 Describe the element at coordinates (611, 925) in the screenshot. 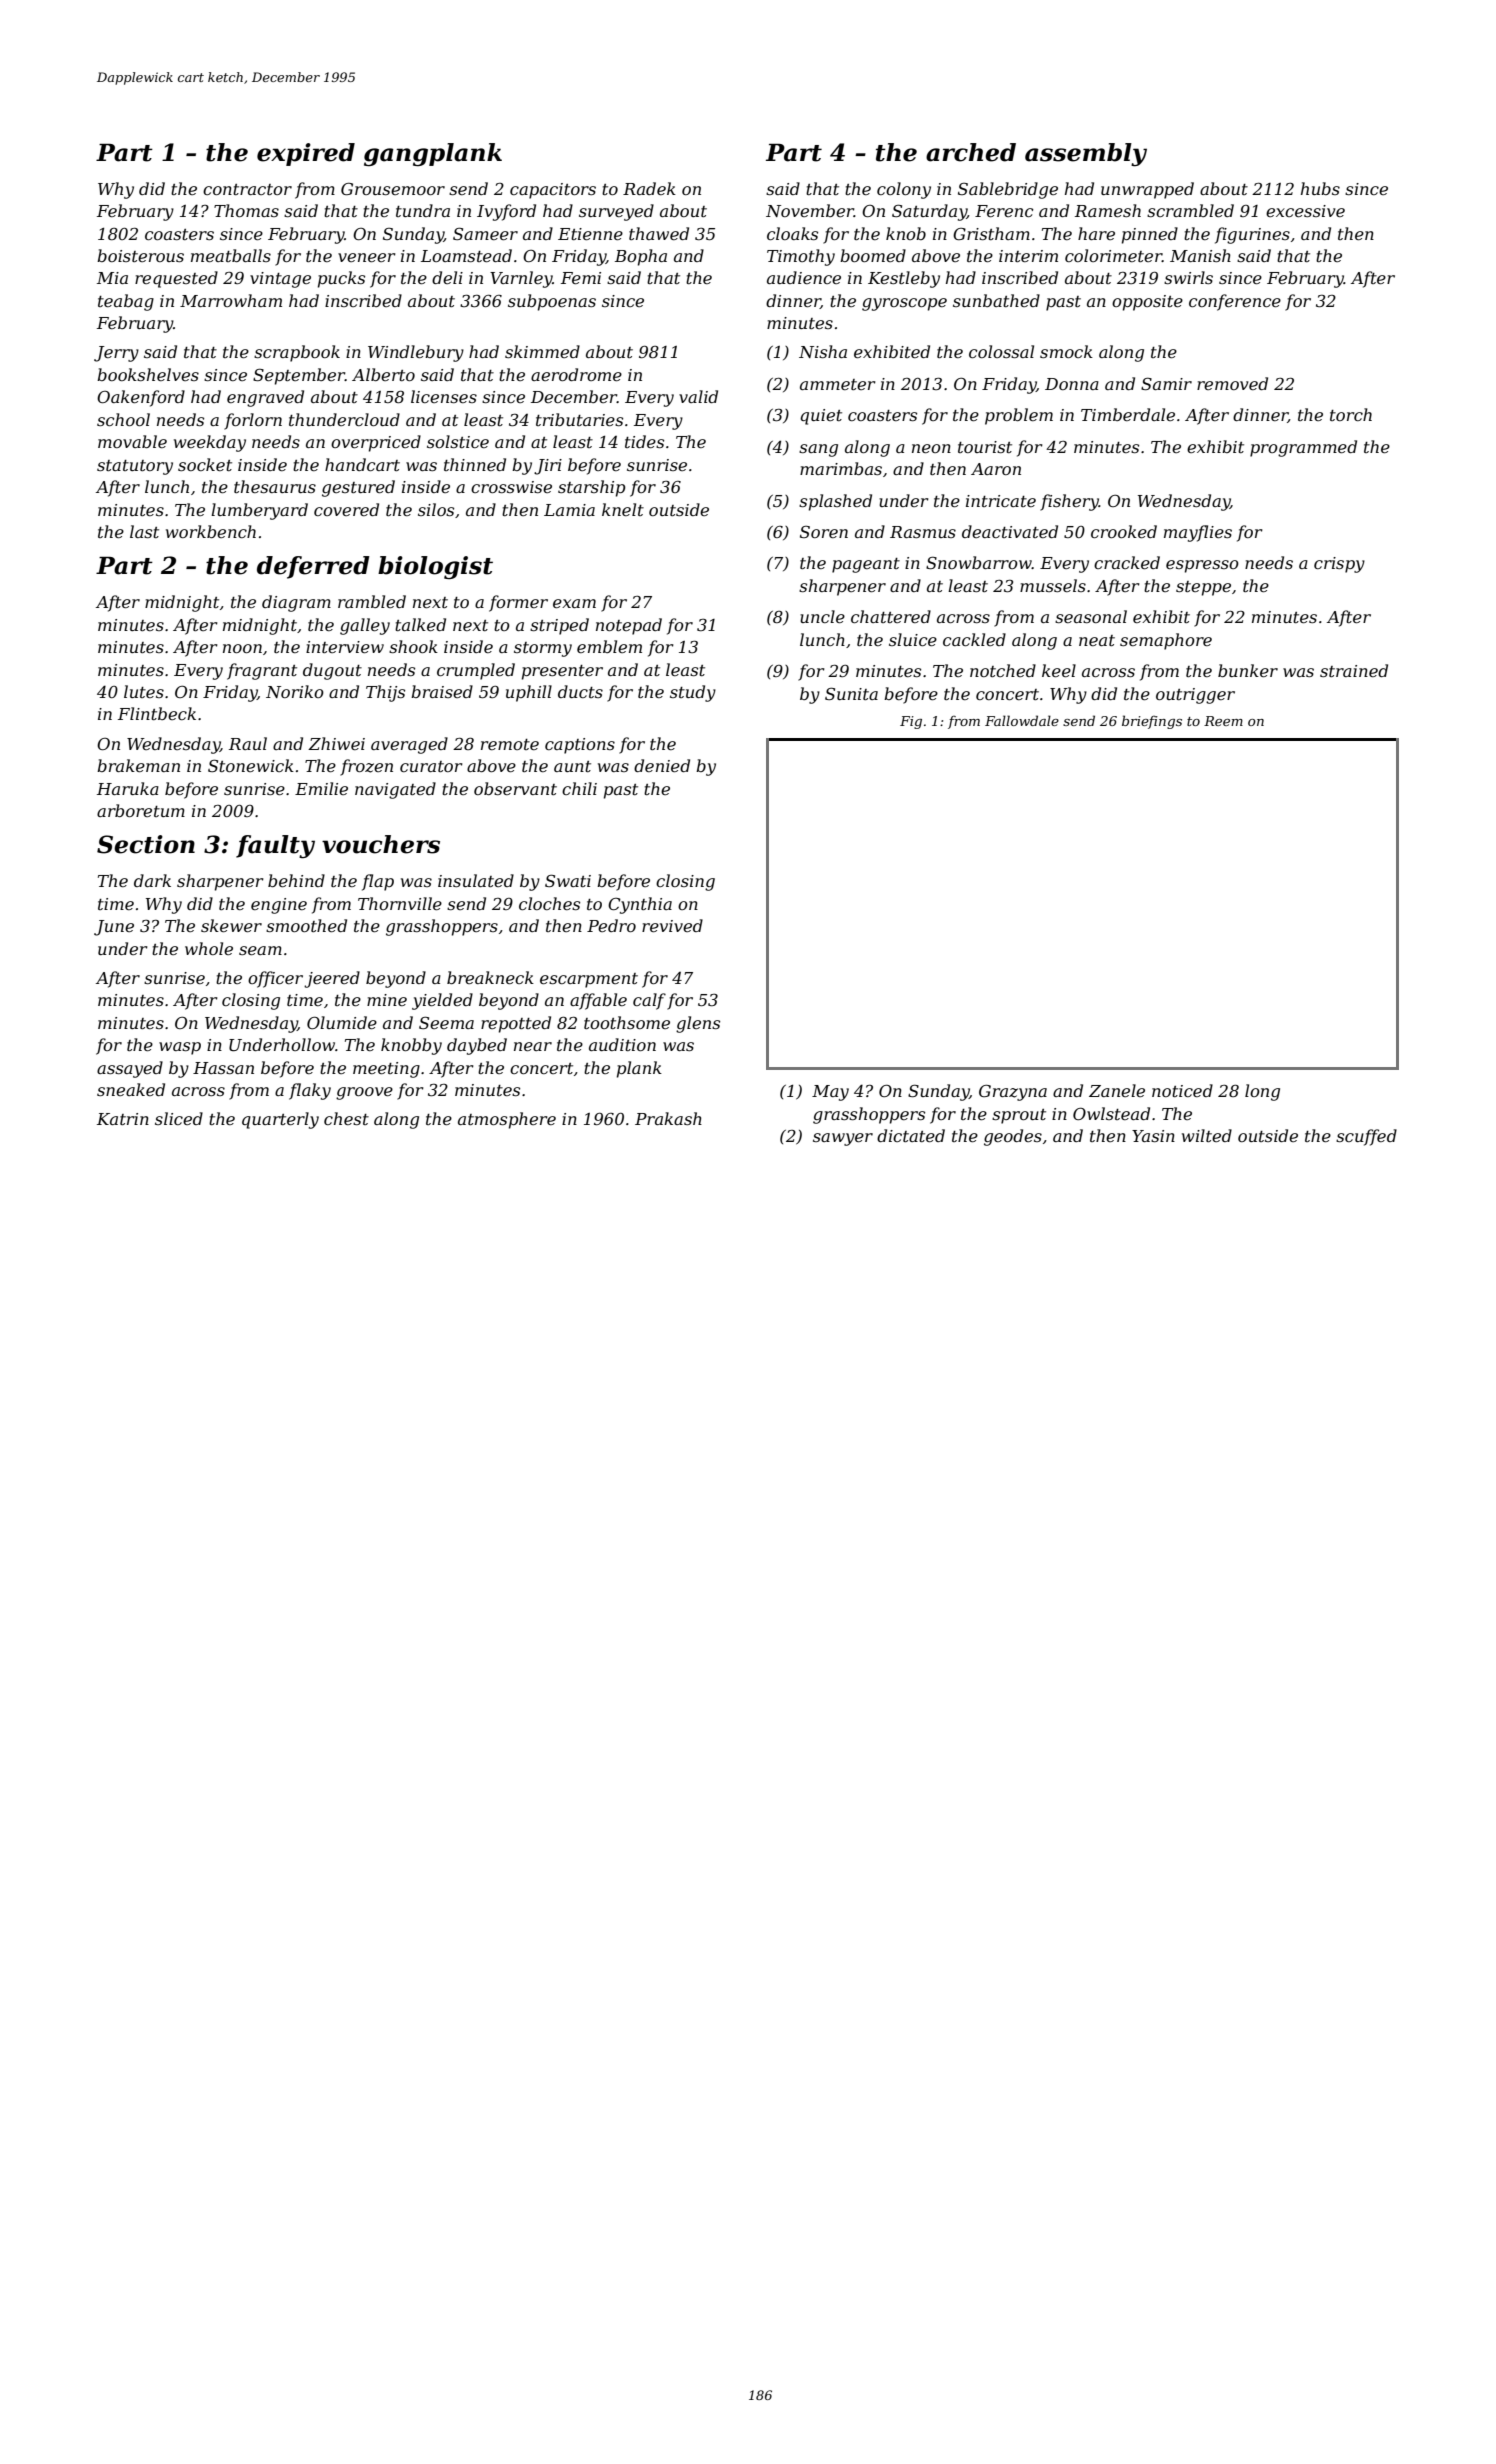

I see `Pedro` at that location.
